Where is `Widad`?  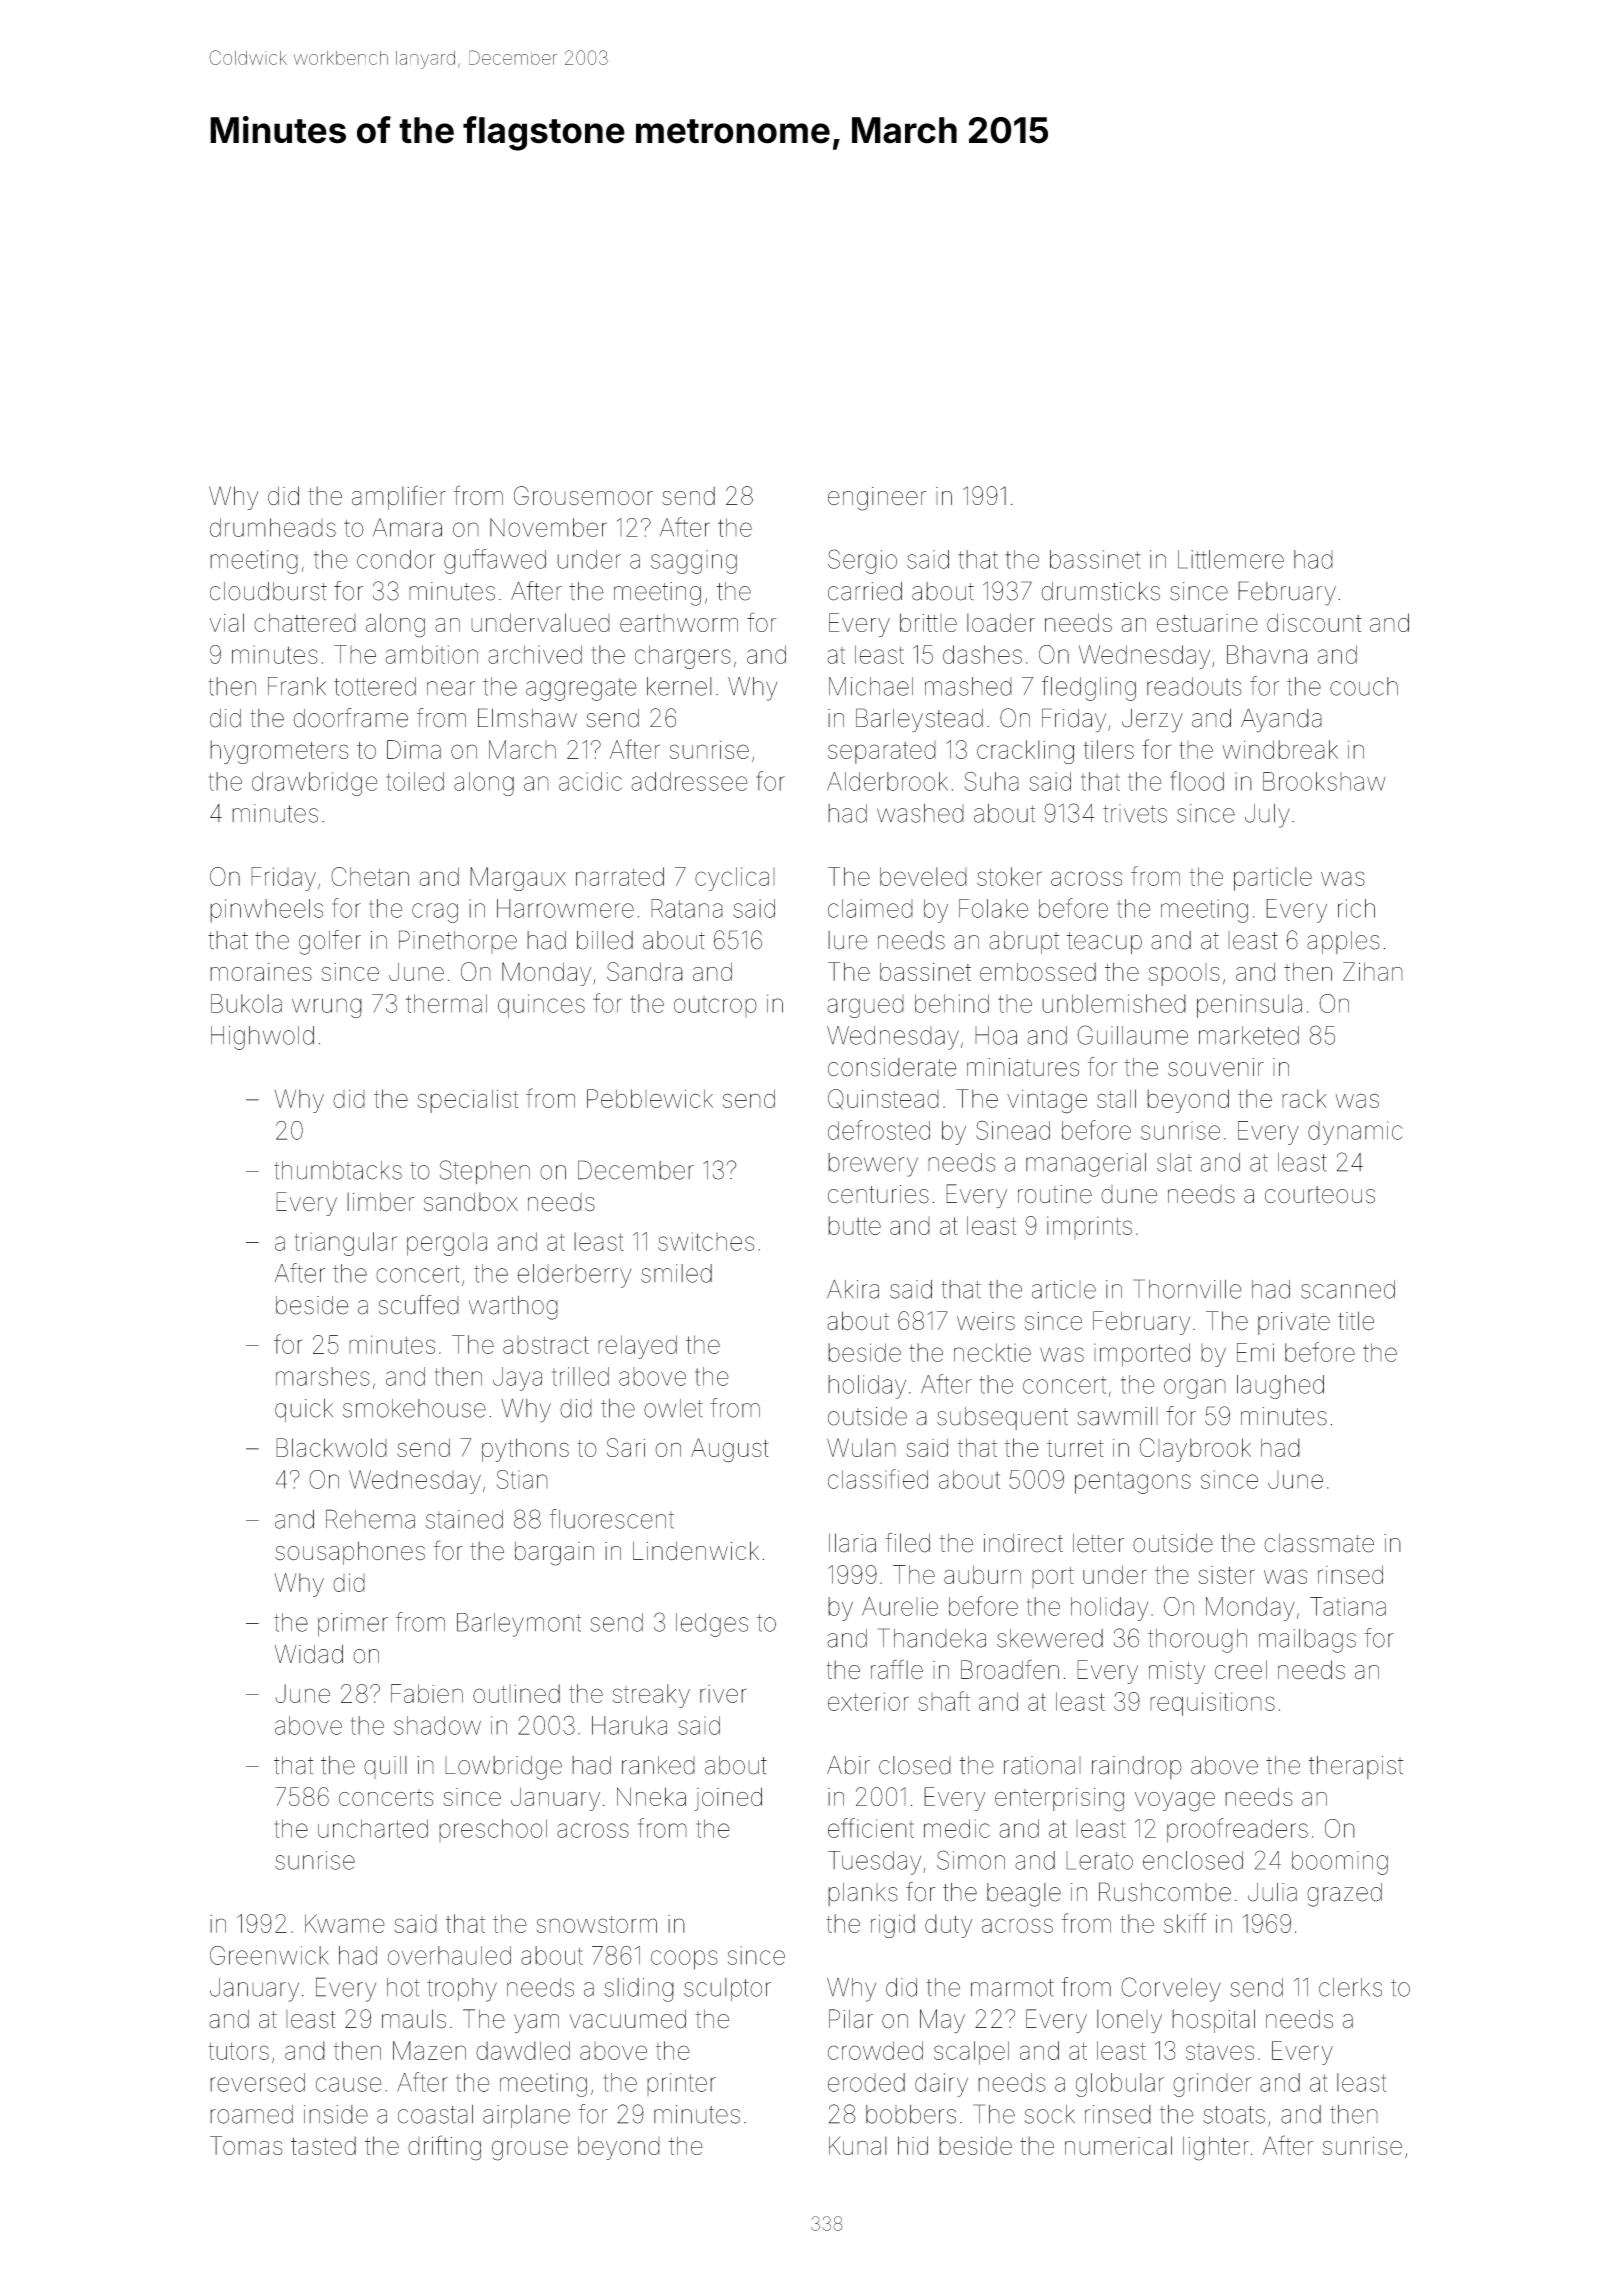 Widad is located at coordinates (309, 1654).
